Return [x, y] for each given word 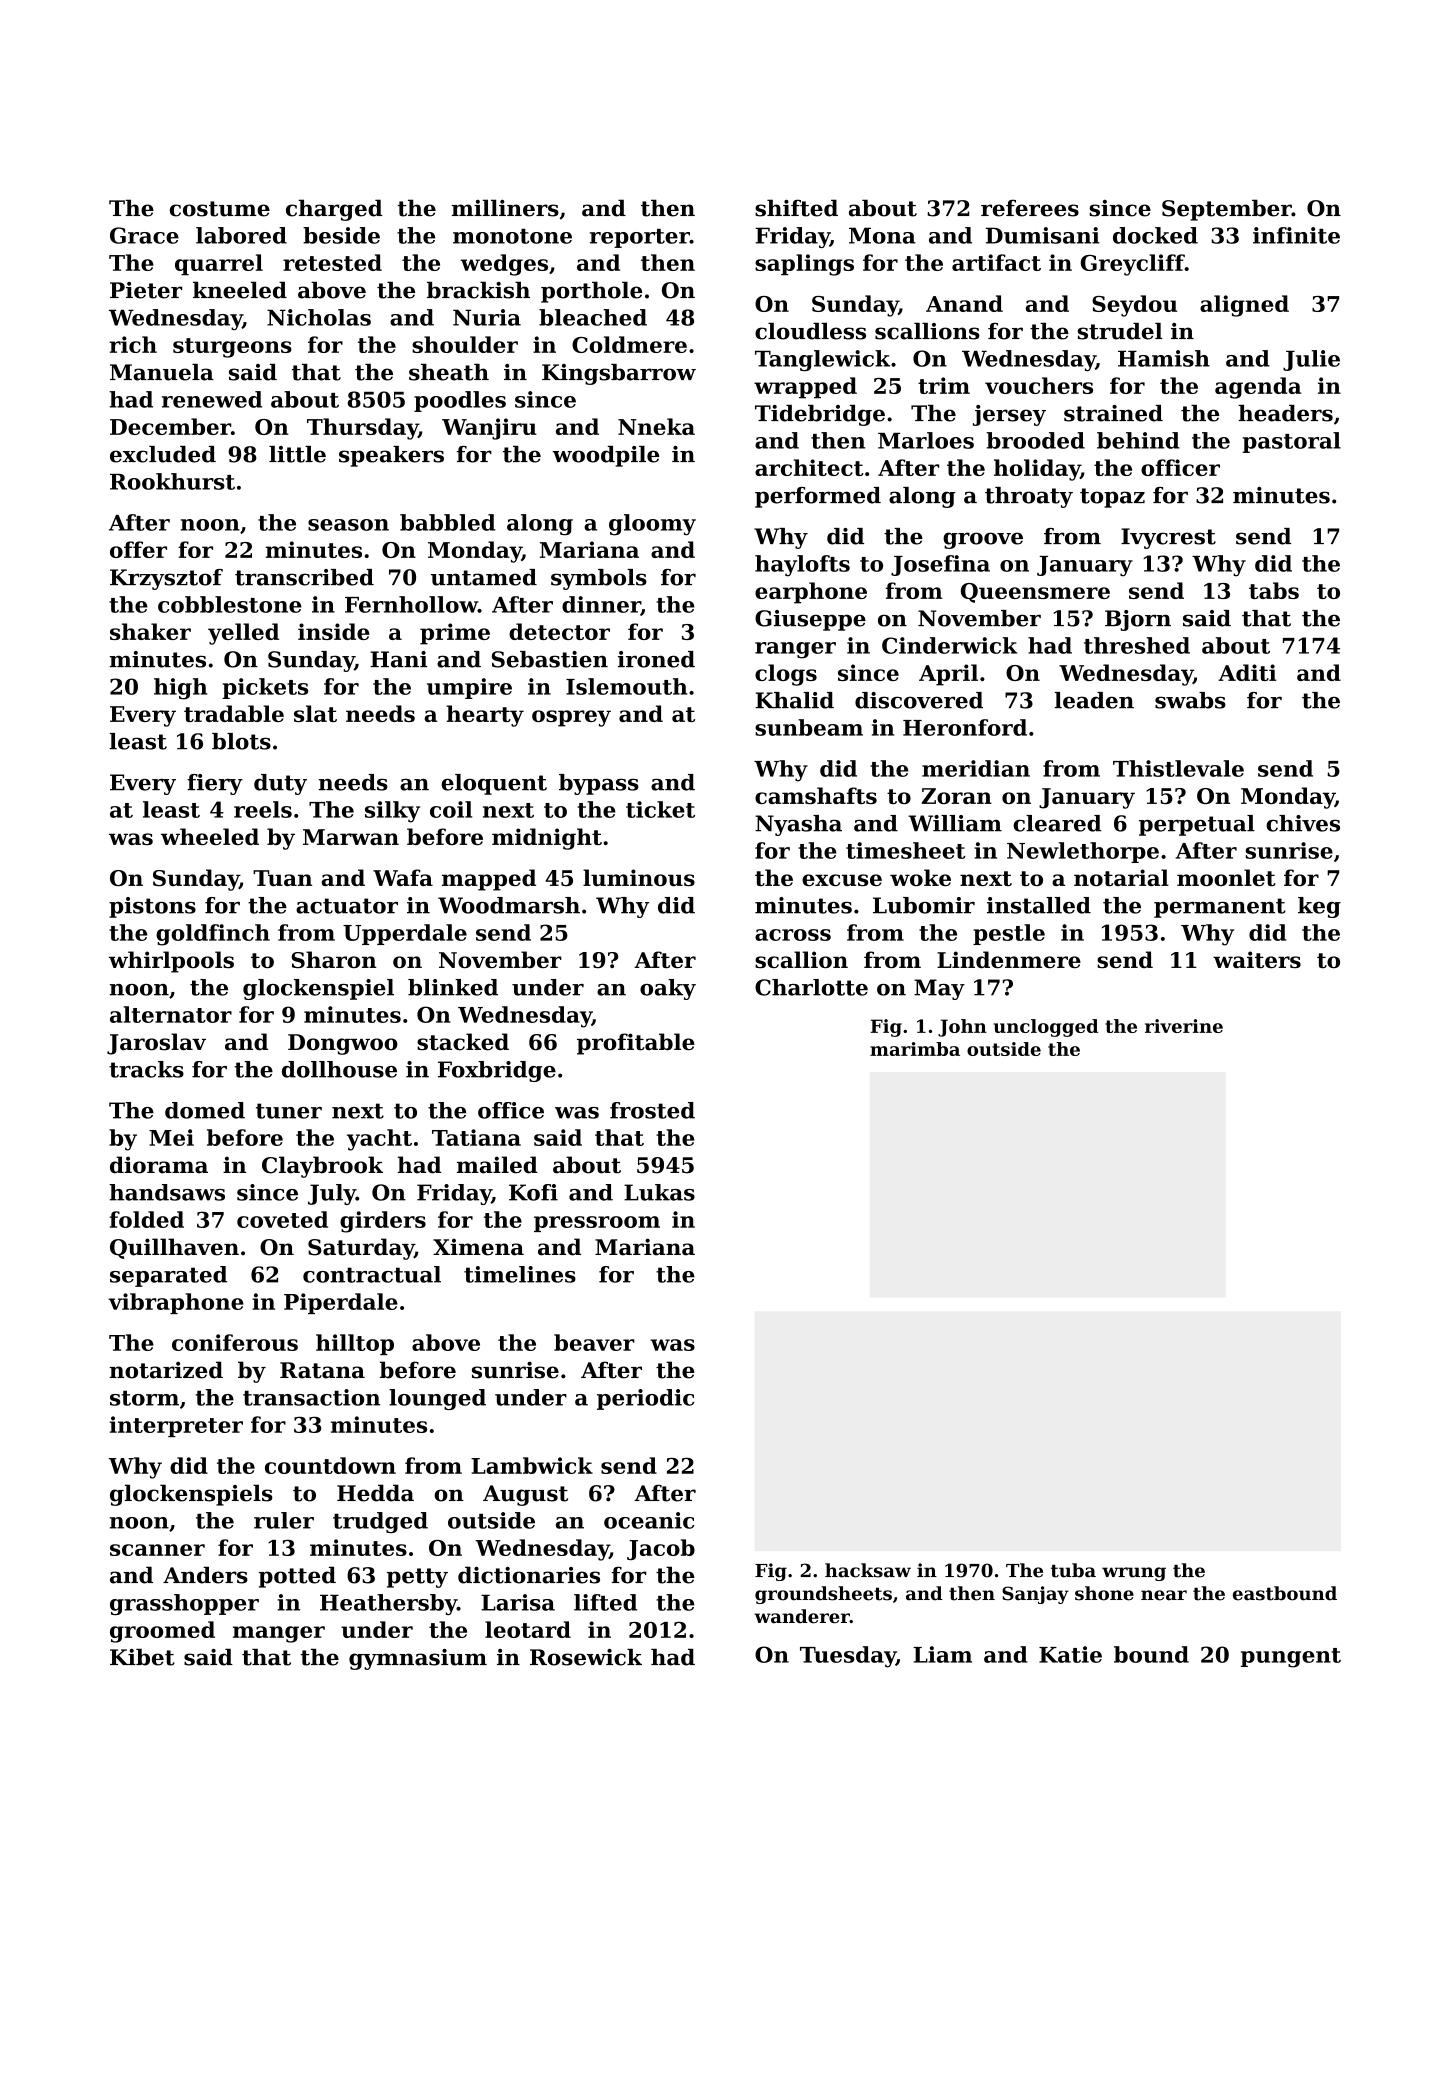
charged [334, 210]
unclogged [1045, 1028]
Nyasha [798, 825]
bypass [599, 784]
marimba [915, 1049]
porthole [591, 292]
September [1227, 210]
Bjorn [1138, 620]
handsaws [167, 1192]
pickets [265, 688]
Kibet [142, 1657]
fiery [215, 784]
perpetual [1197, 825]
